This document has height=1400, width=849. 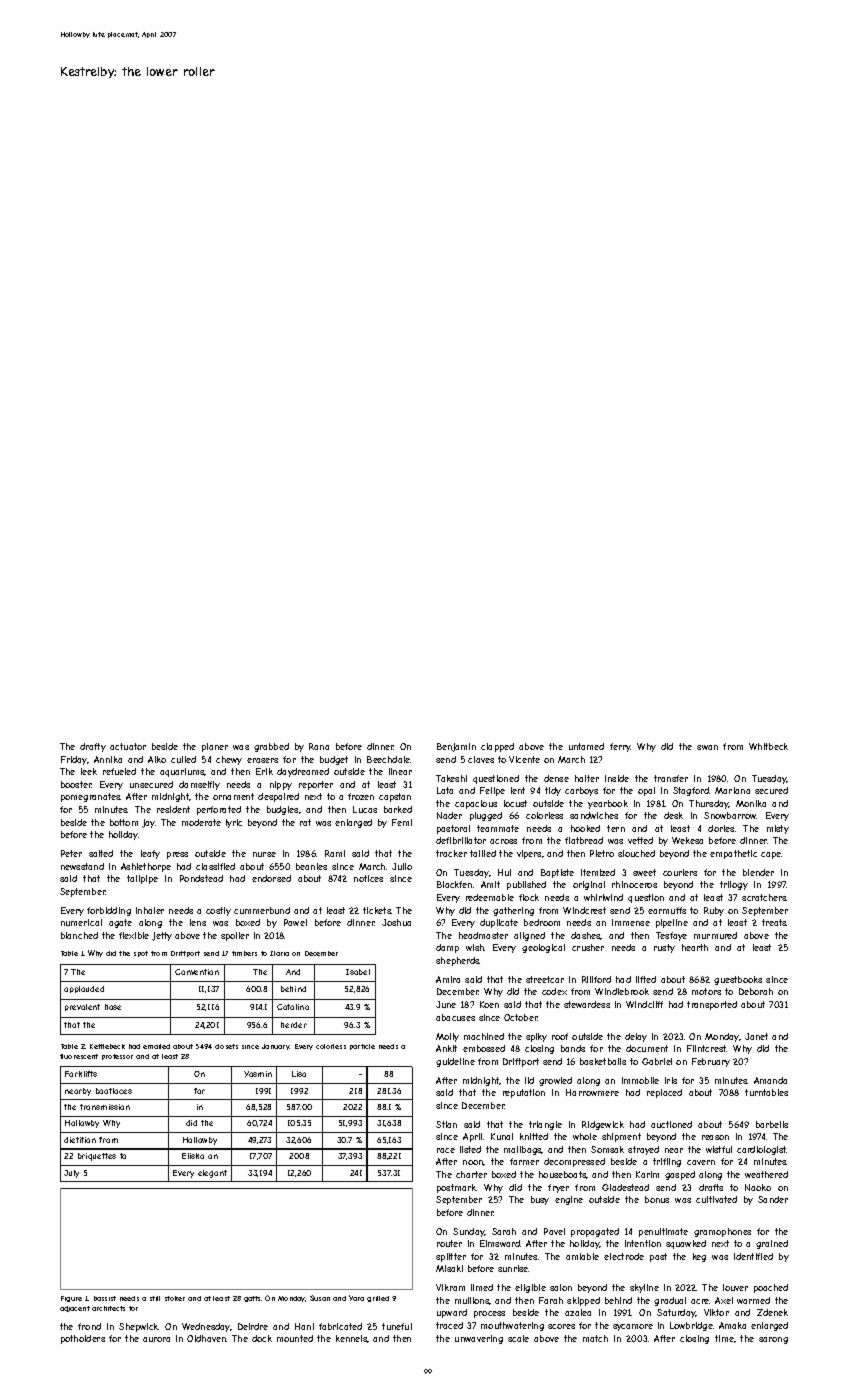 I want to click on Lisa, so click(x=299, y=1074).
